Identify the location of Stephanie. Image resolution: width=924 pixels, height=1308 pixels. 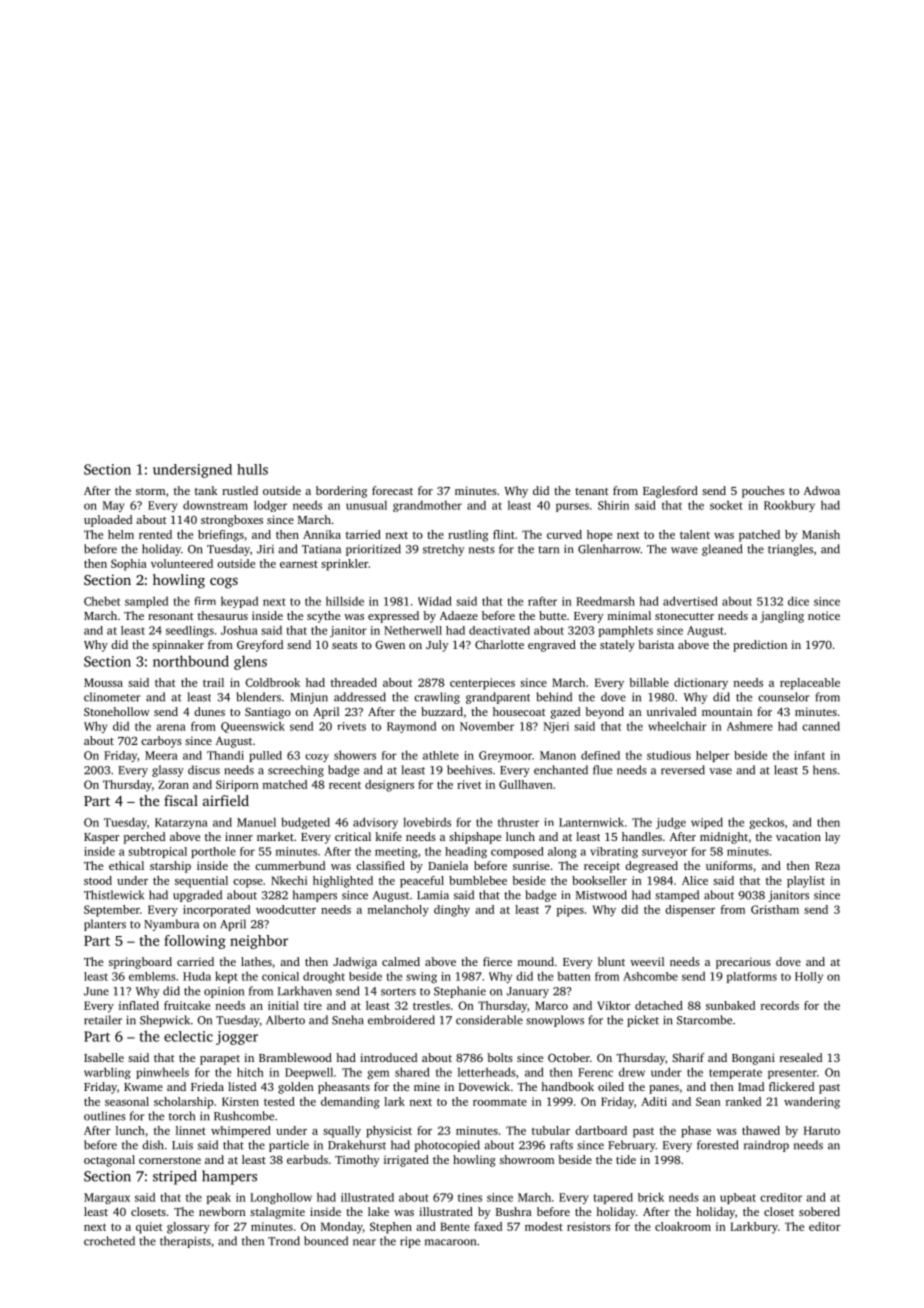
(460, 992).
